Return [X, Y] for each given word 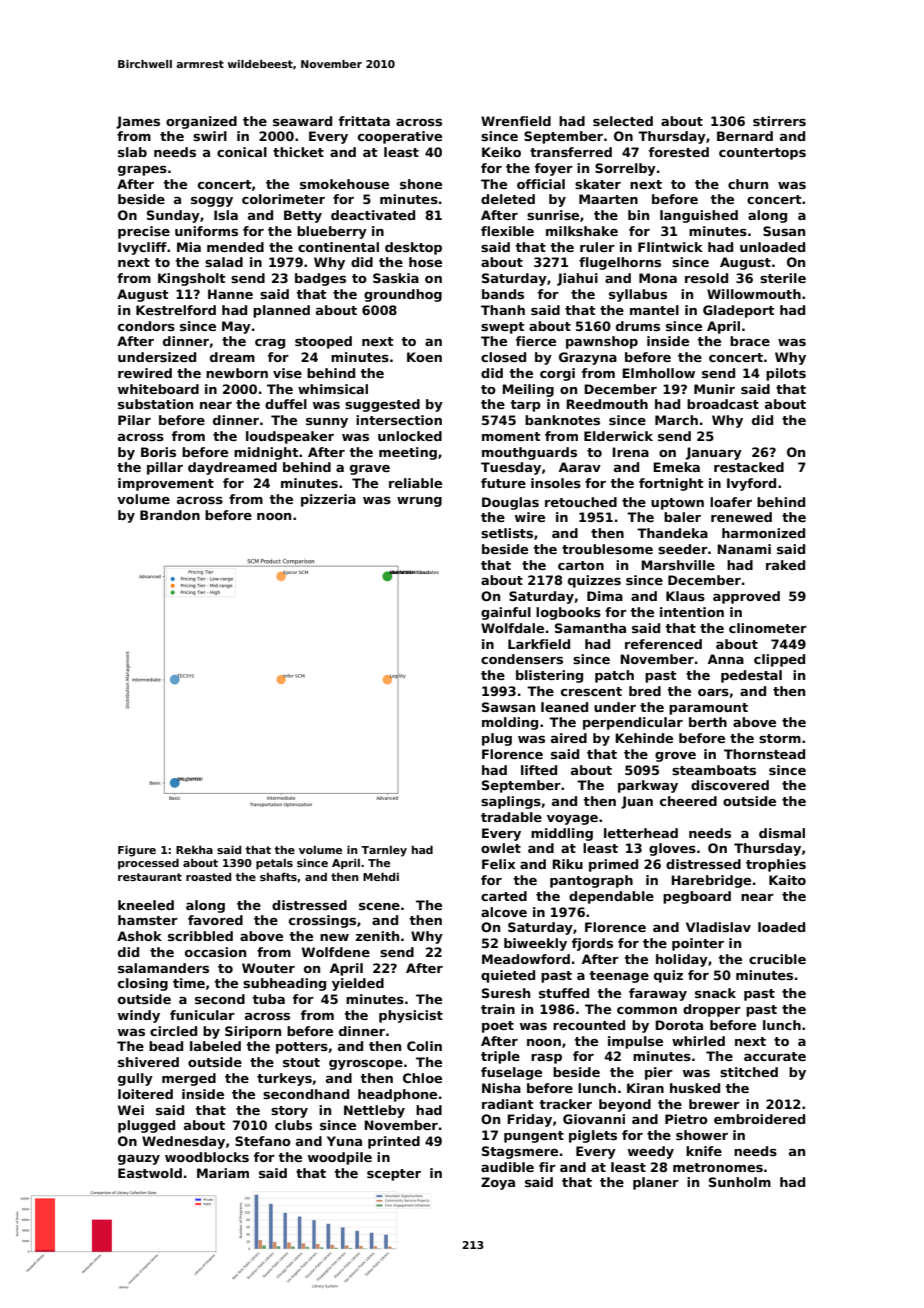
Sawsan [508, 707]
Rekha [194, 849]
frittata [364, 121]
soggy [212, 202]
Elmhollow [658, 373]
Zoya [498, 1183]
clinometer [768, 628]
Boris [158, 452]
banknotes [562, 420]
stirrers [779, 121]
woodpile [340, 1158]
